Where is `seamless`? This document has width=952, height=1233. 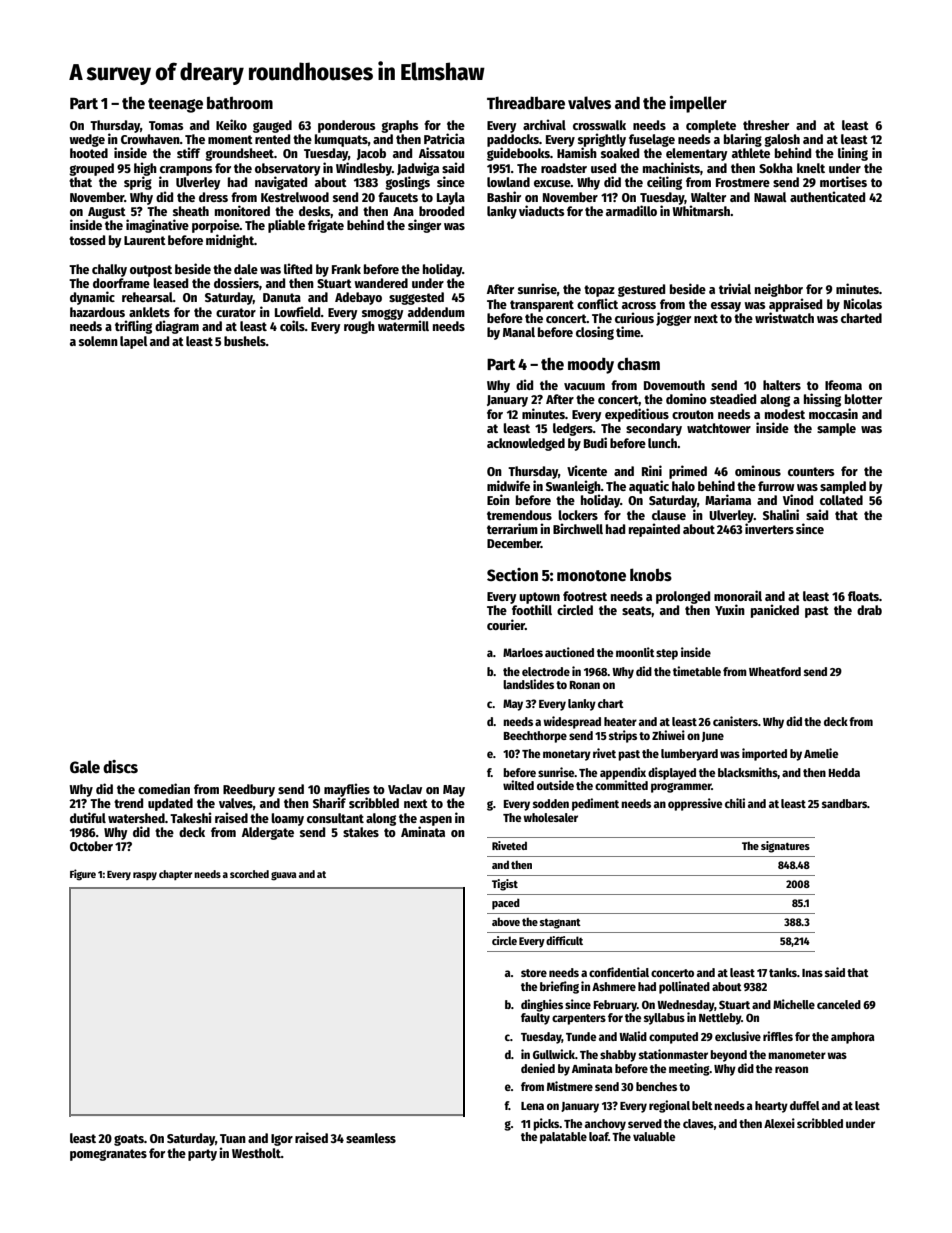
seamless is located at coordinates (371, 1138).
